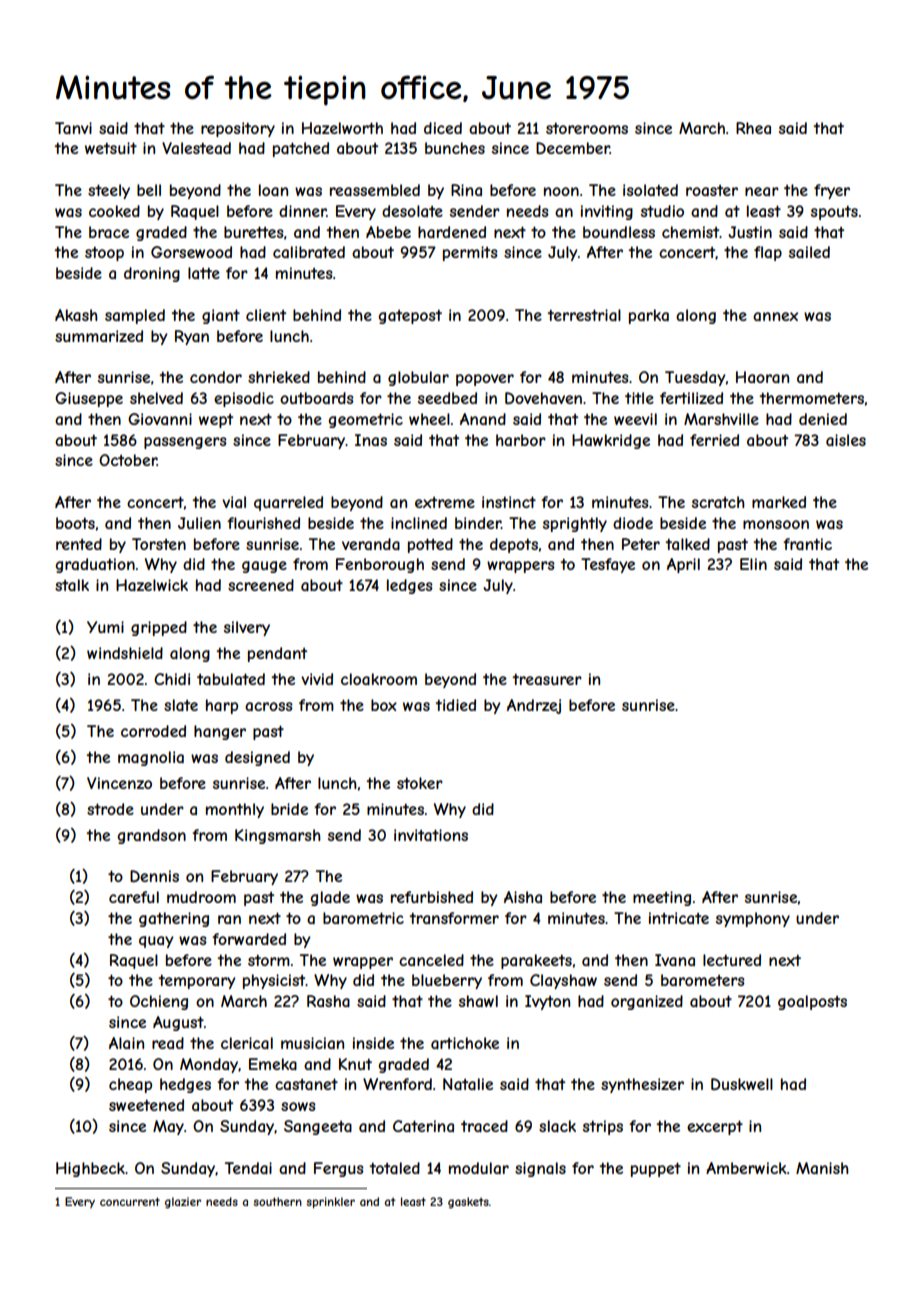  Describe the element at coordinates (807, 544) in the screenshot. I see `frantic` at that location.
